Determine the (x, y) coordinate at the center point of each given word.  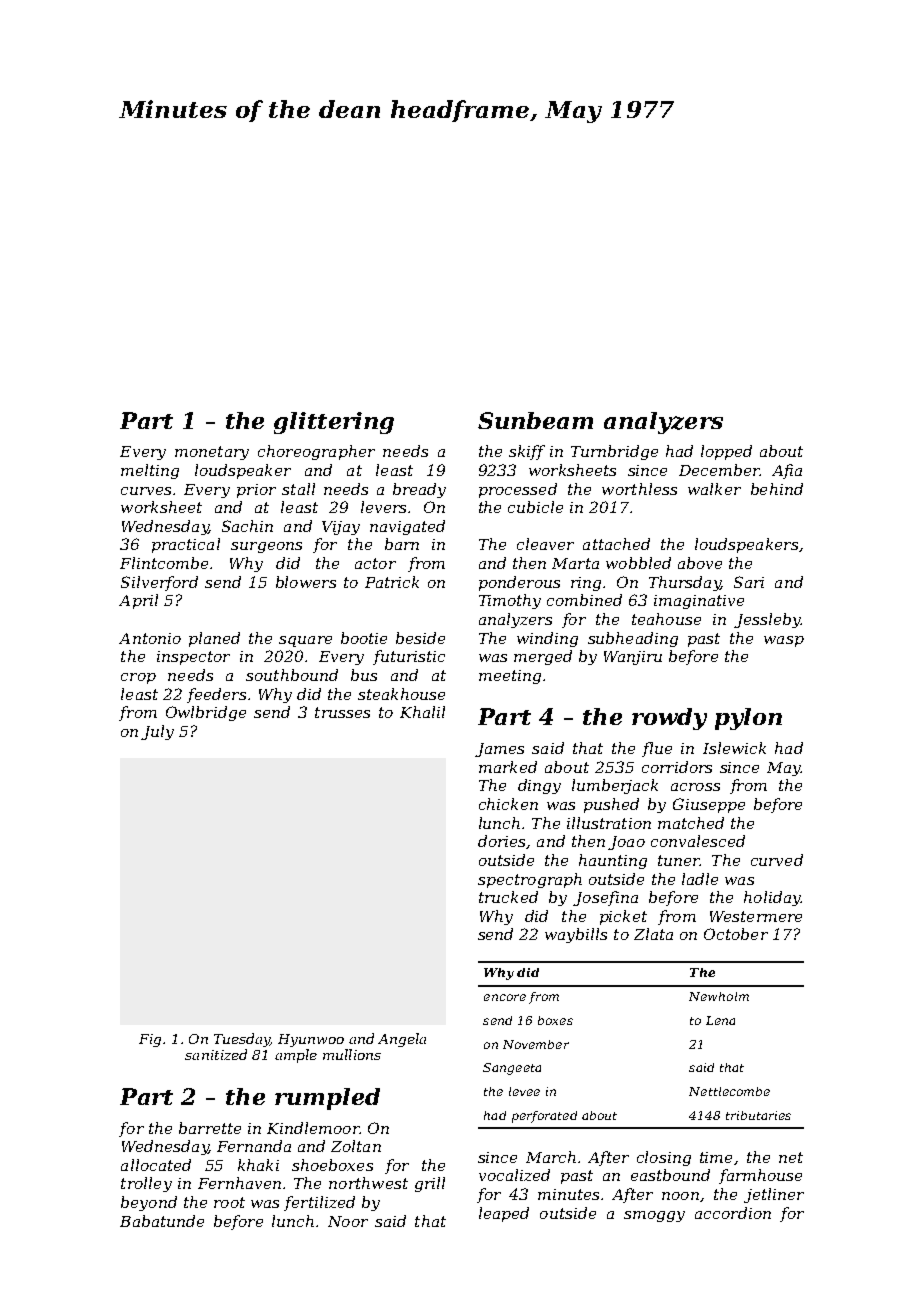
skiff (527, 452)
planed (214, 639)
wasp (784, 641)
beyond (149, 1203)
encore (505, 997)
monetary (212, 453)
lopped (726, 452)
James (499, 750)
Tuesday (242, 1040)
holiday (772, 898)
